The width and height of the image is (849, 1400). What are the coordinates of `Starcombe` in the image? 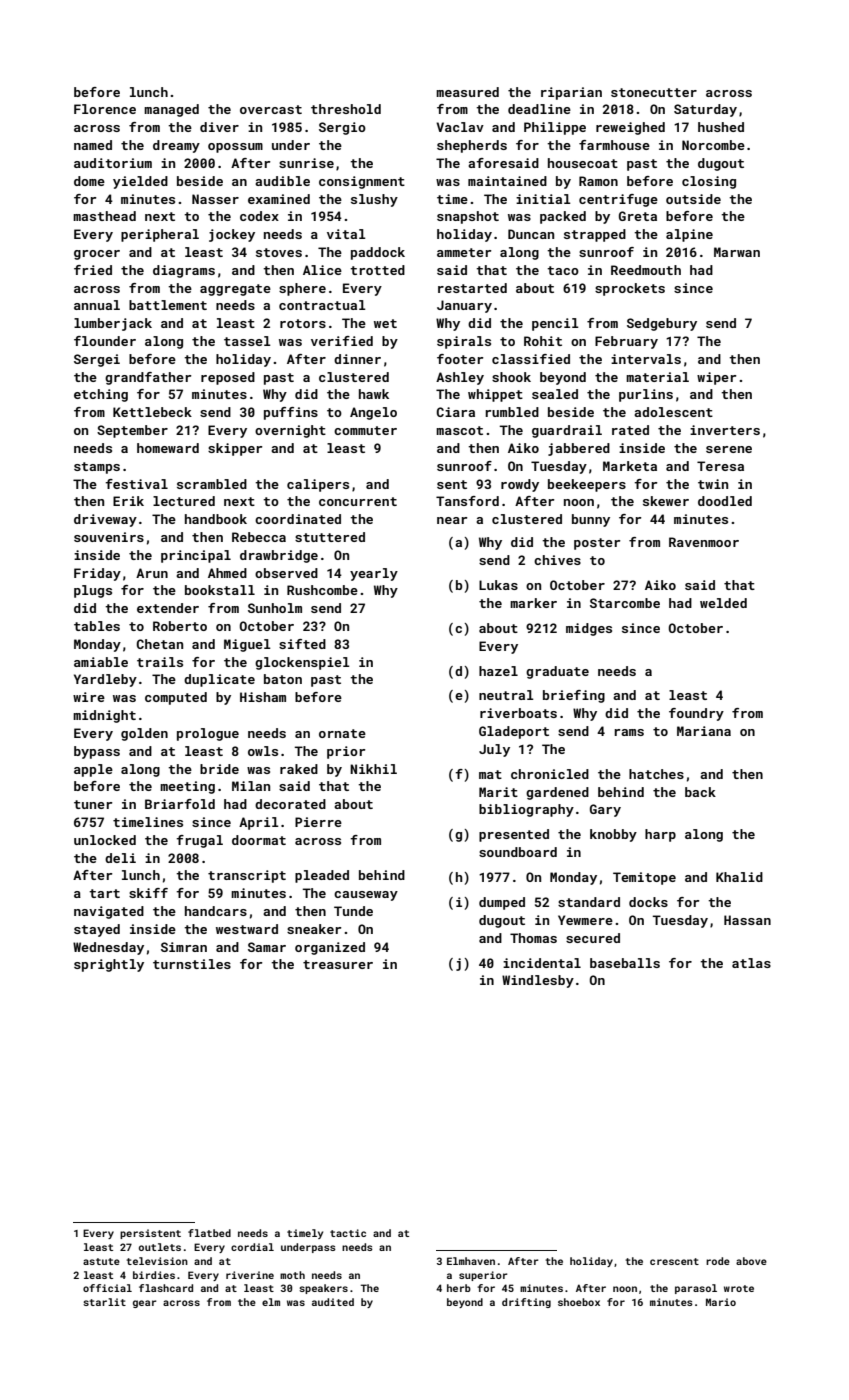 It's located at (625, 603).
